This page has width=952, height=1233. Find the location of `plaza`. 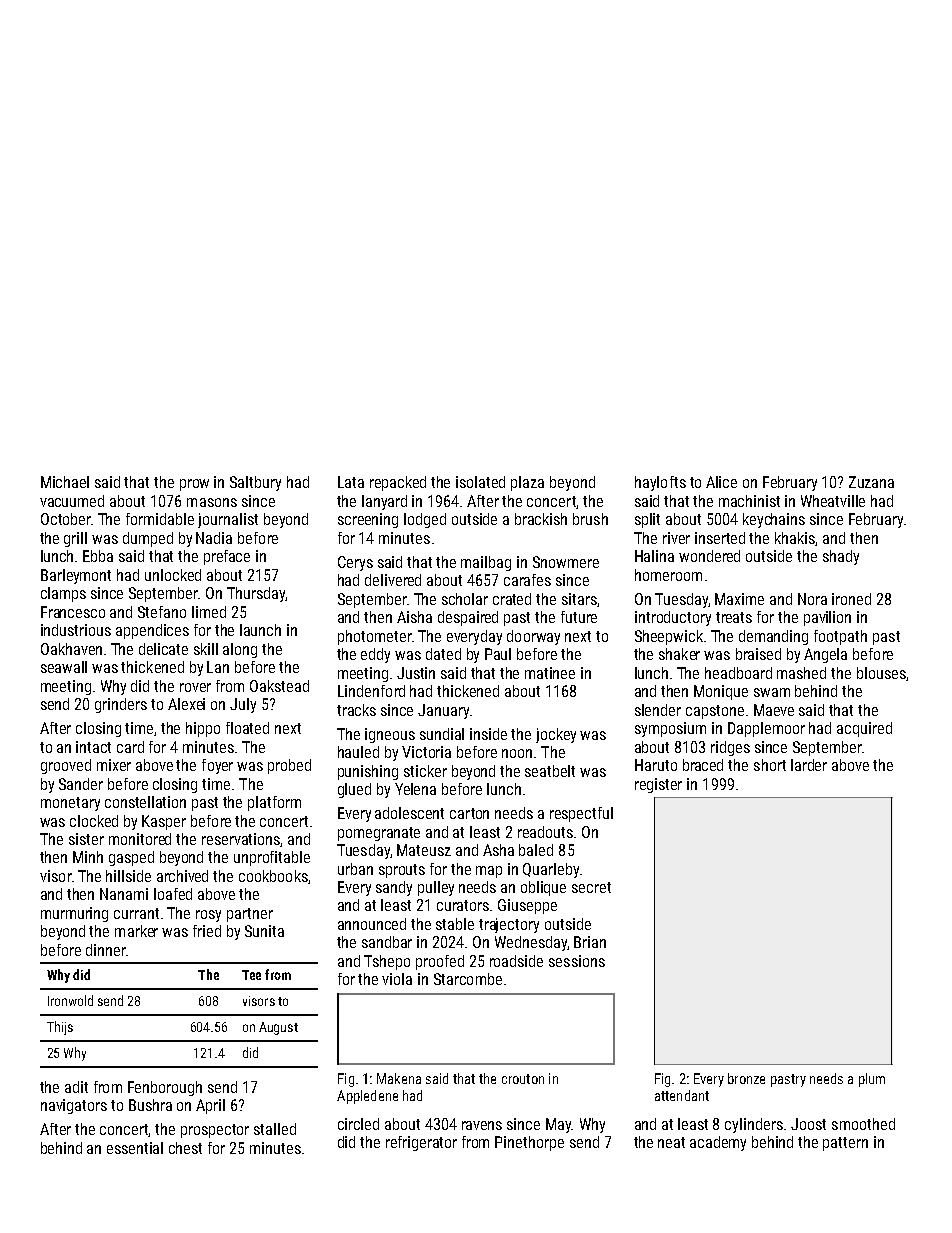

plaza is located at coordinates (527, 483).
